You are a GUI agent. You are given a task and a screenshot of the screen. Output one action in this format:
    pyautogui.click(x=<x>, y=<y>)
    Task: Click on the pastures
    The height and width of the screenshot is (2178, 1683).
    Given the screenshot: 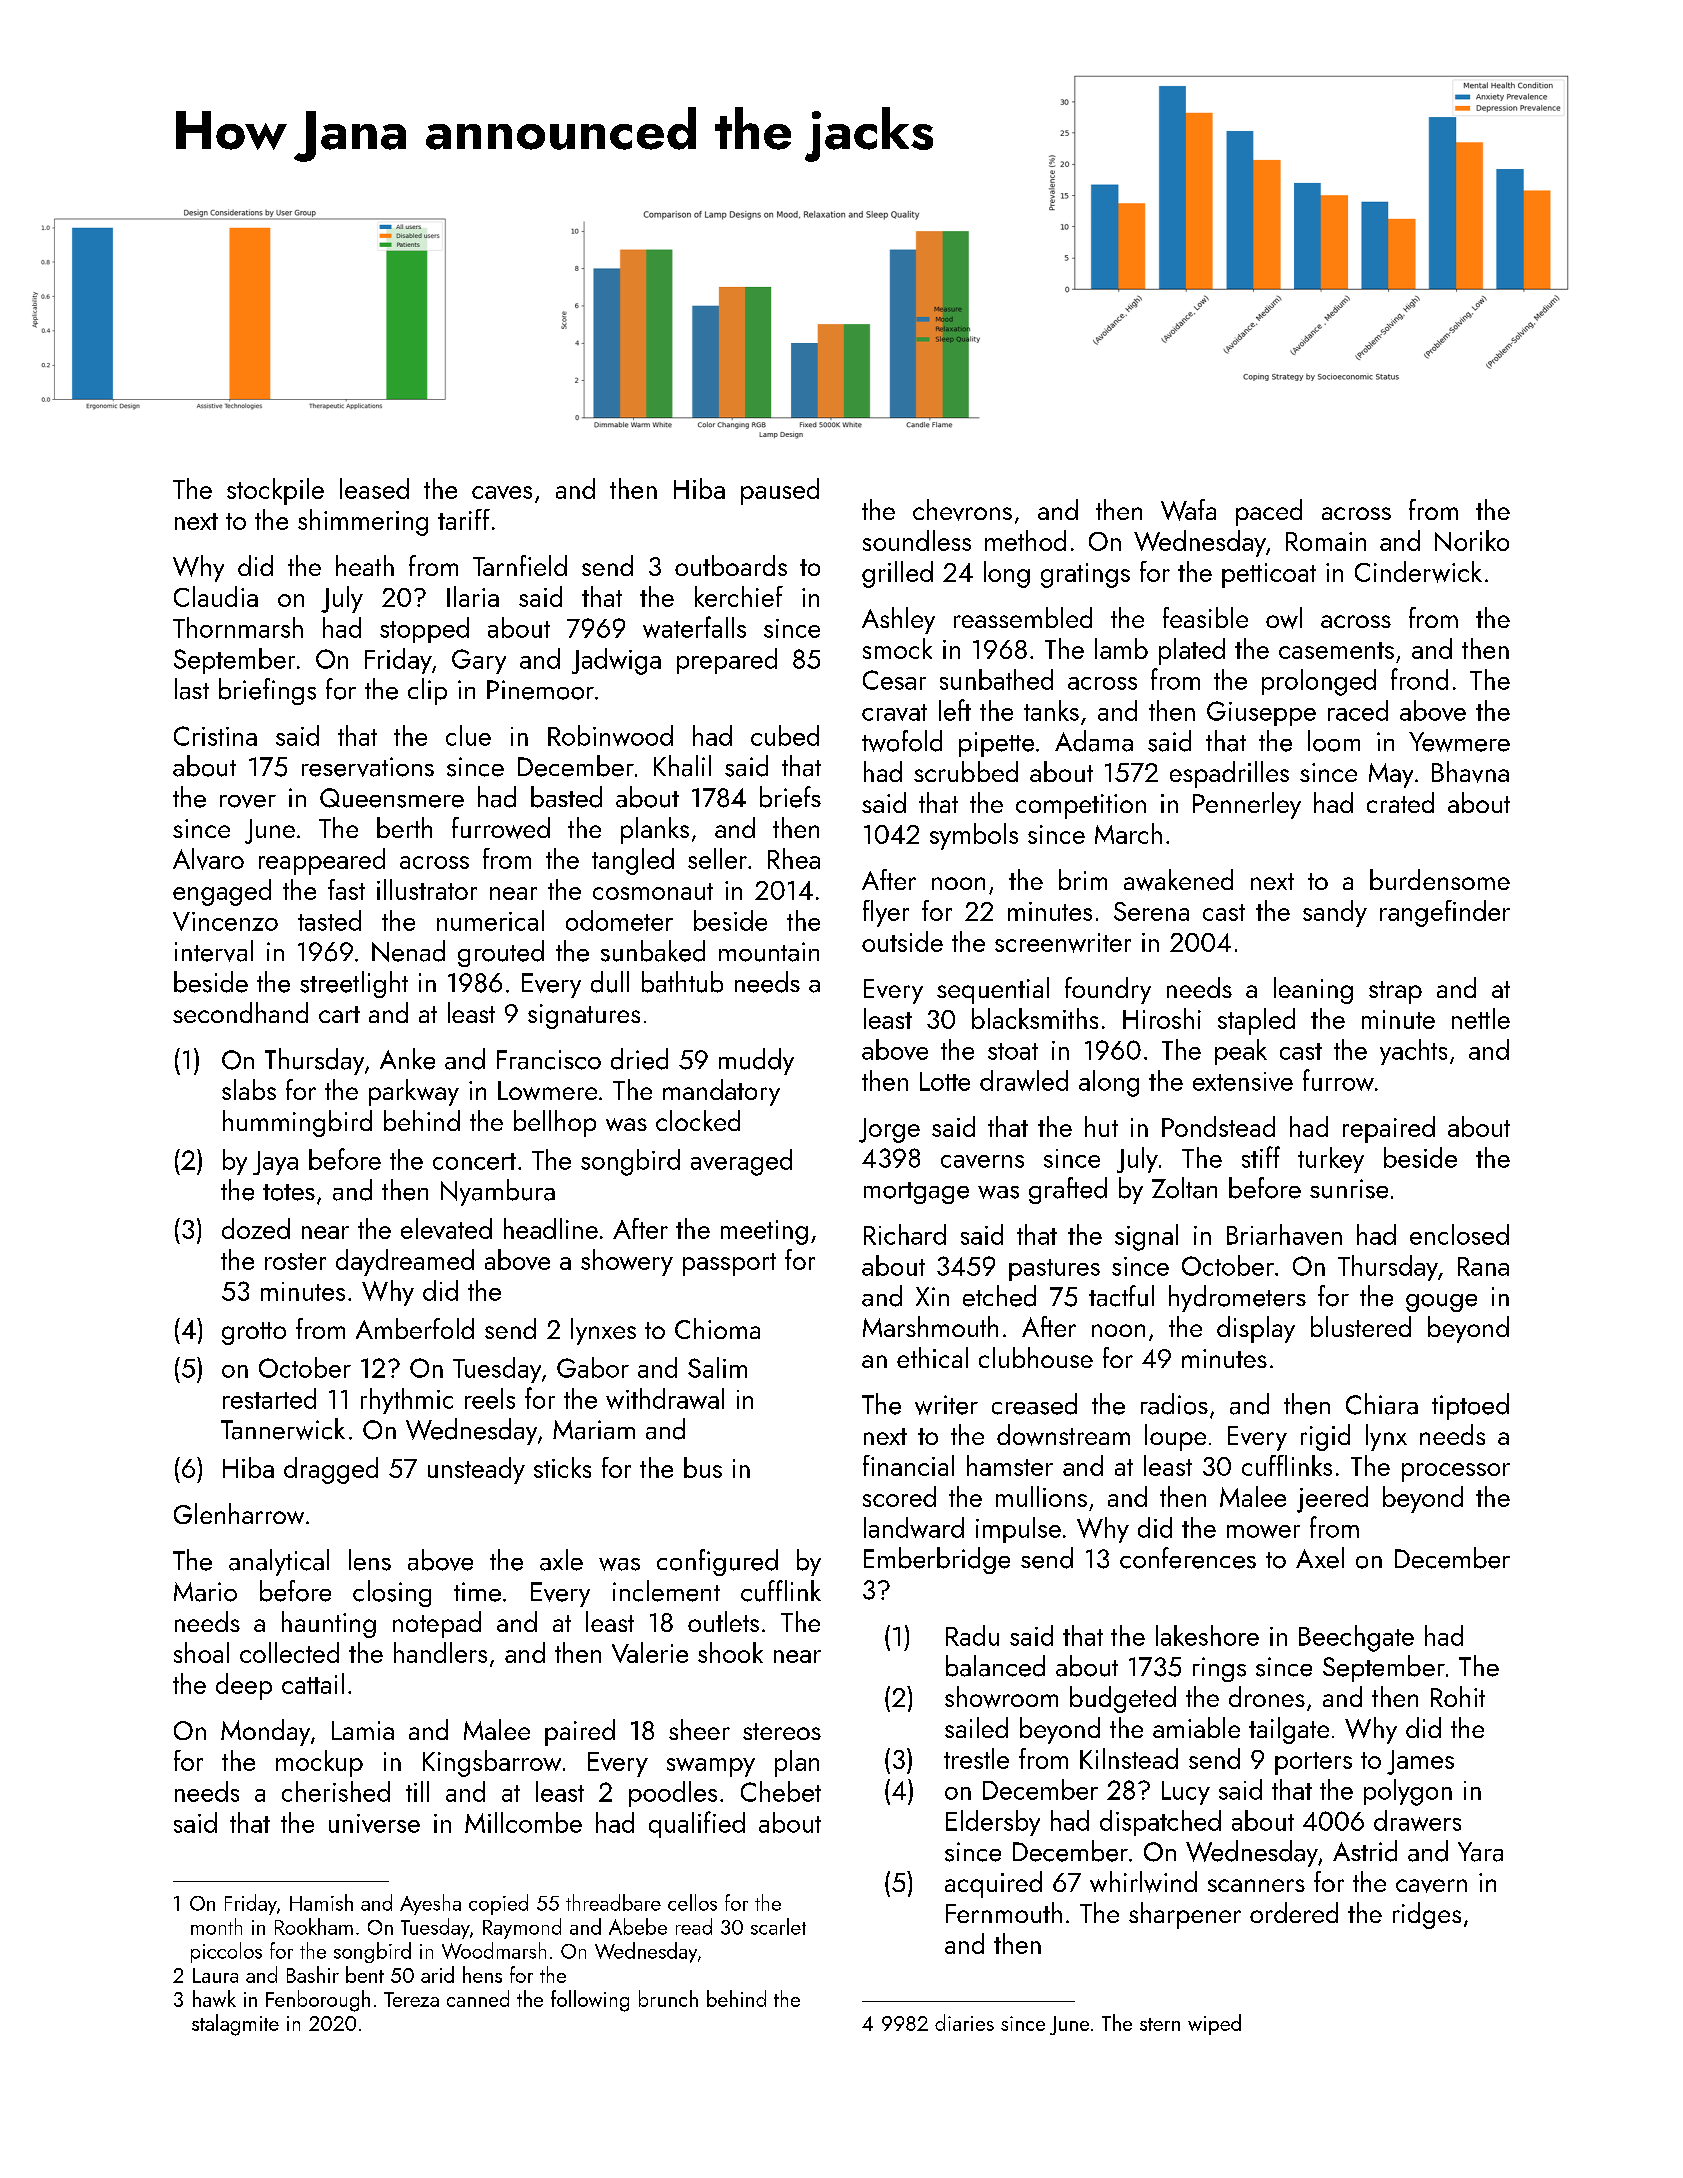 What is the action you would take?
    pyautogui.click(x=1054, y=1270)
